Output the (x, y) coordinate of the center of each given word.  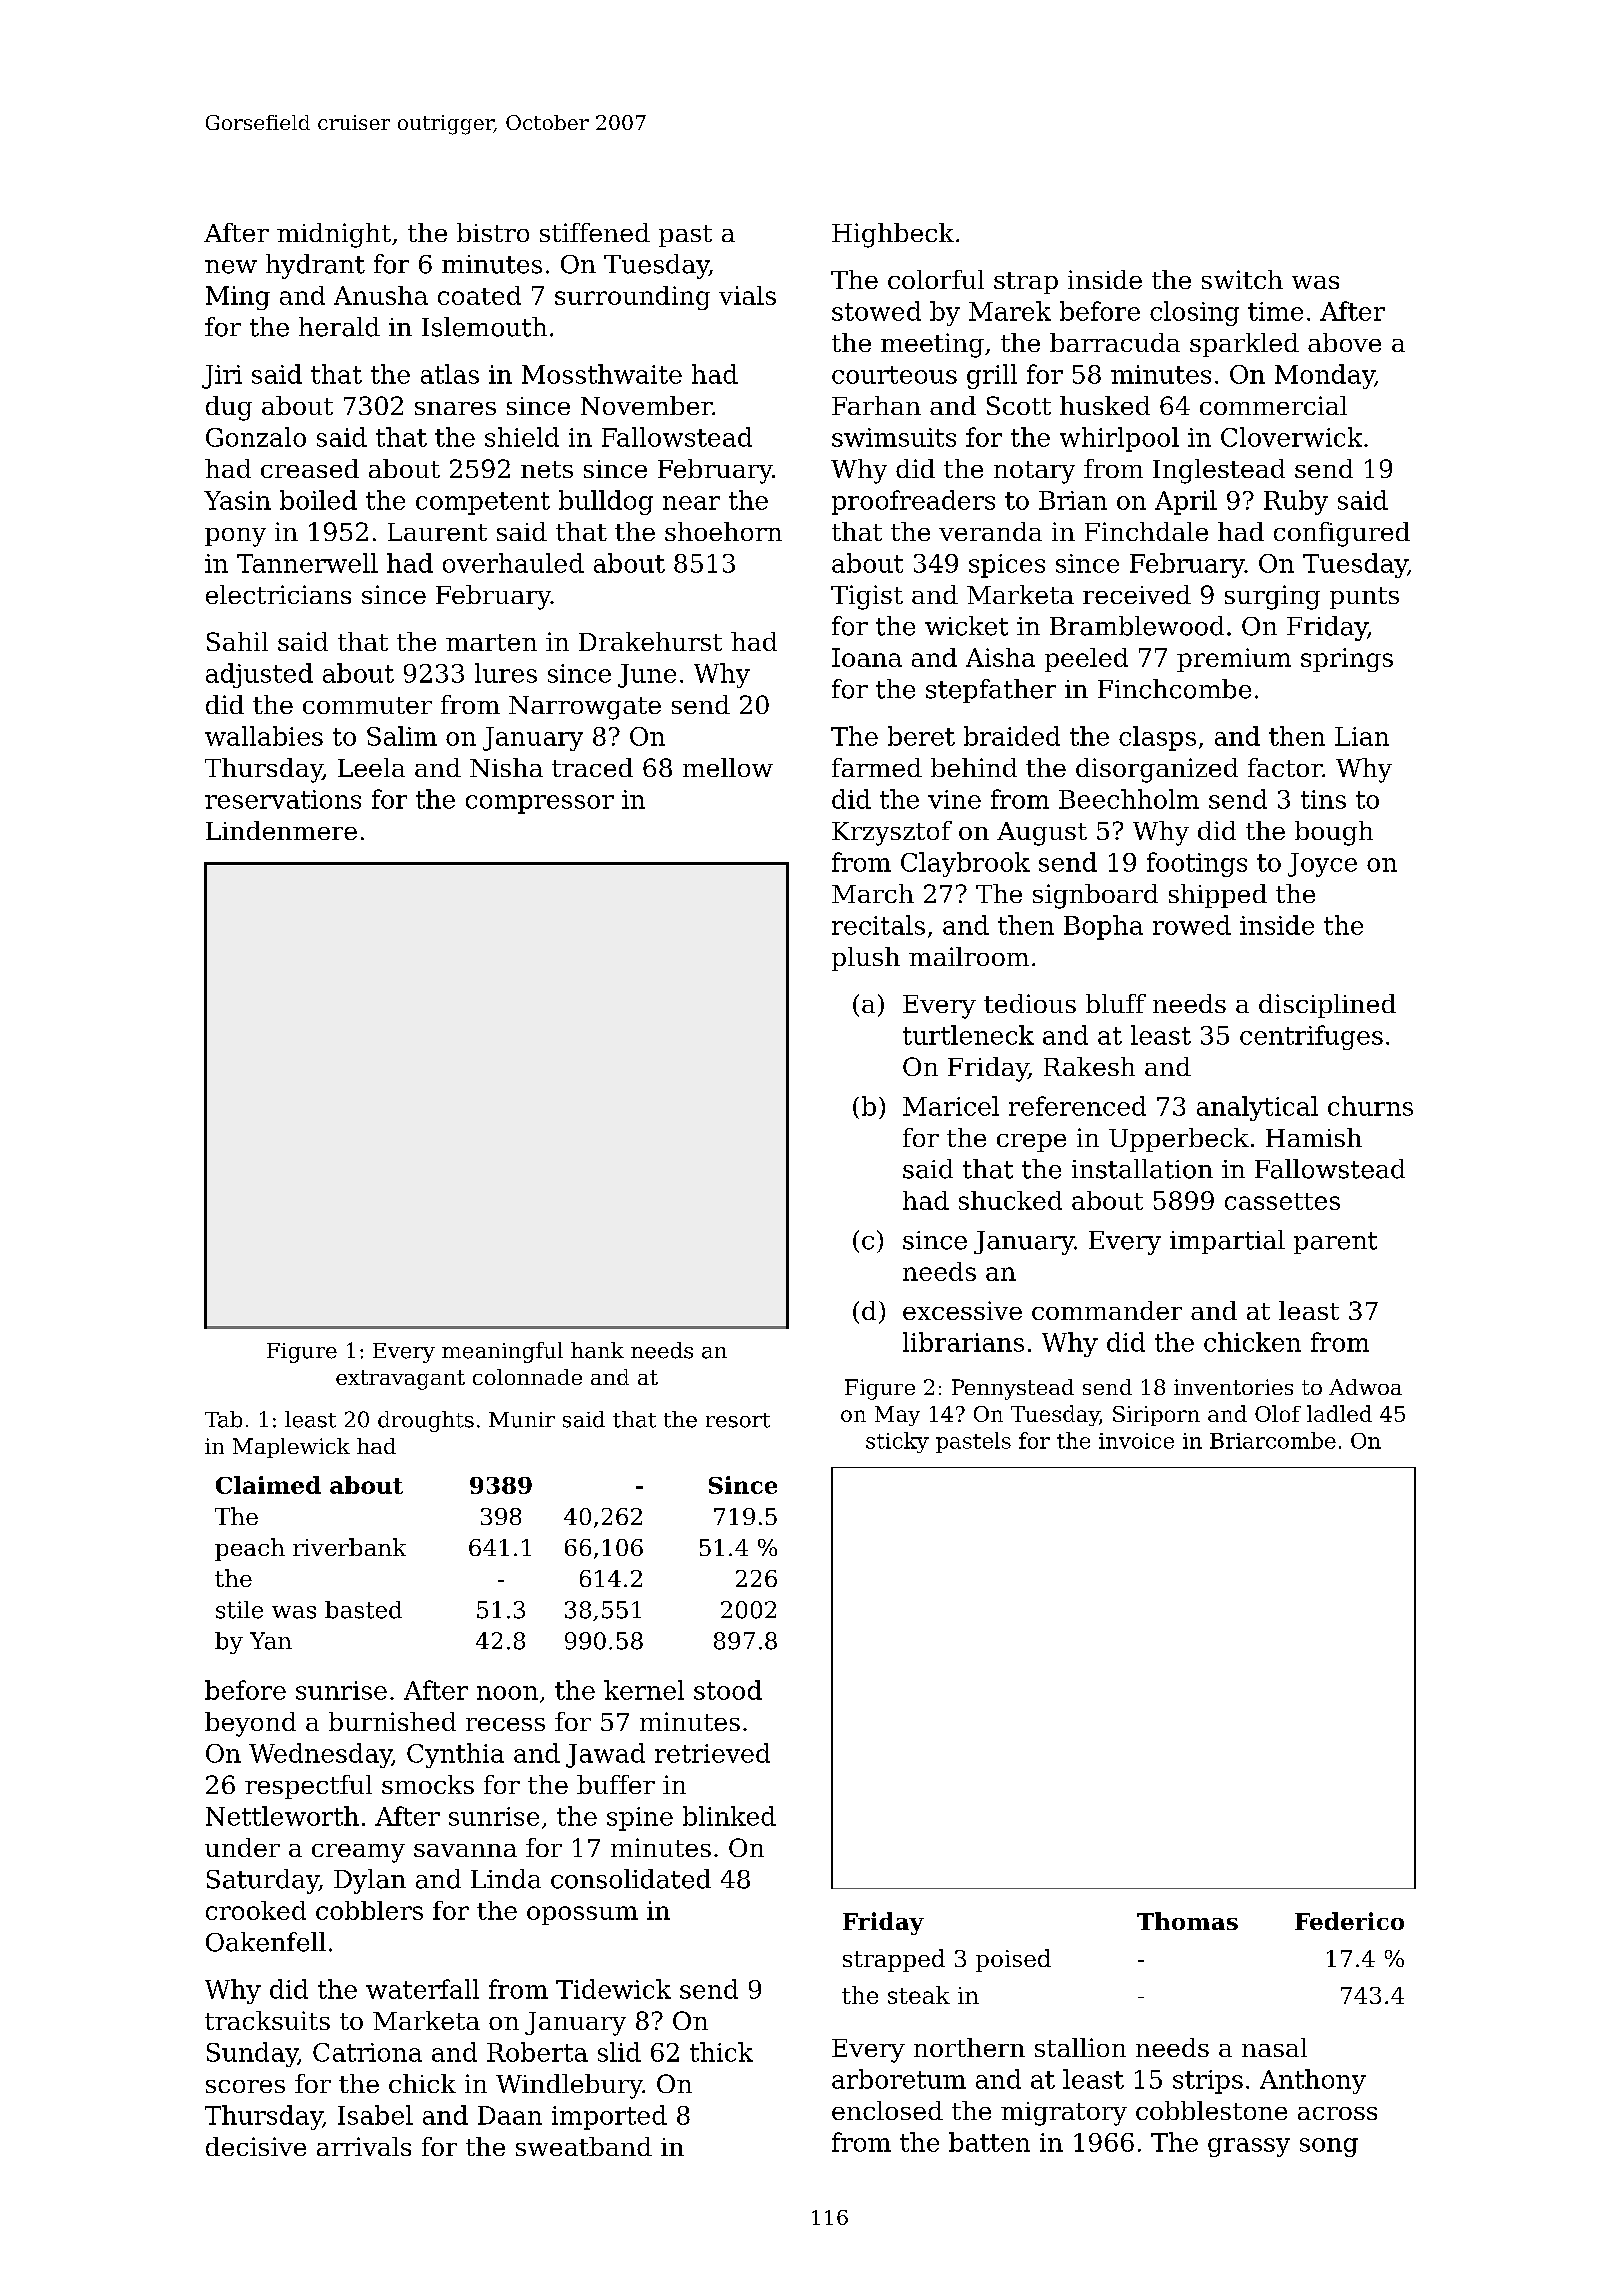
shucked (1010, 1200)
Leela (371, 767)
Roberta (537, 2052)
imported (609, 2117)
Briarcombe (1273, 1440)
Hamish (1314, 1137)
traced (592, 767)
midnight (334, 235)
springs (1347, 660)
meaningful (502, 1352)
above (1344, 342)
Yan (271, 1641)
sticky (897, 1442)
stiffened (595, 232)
